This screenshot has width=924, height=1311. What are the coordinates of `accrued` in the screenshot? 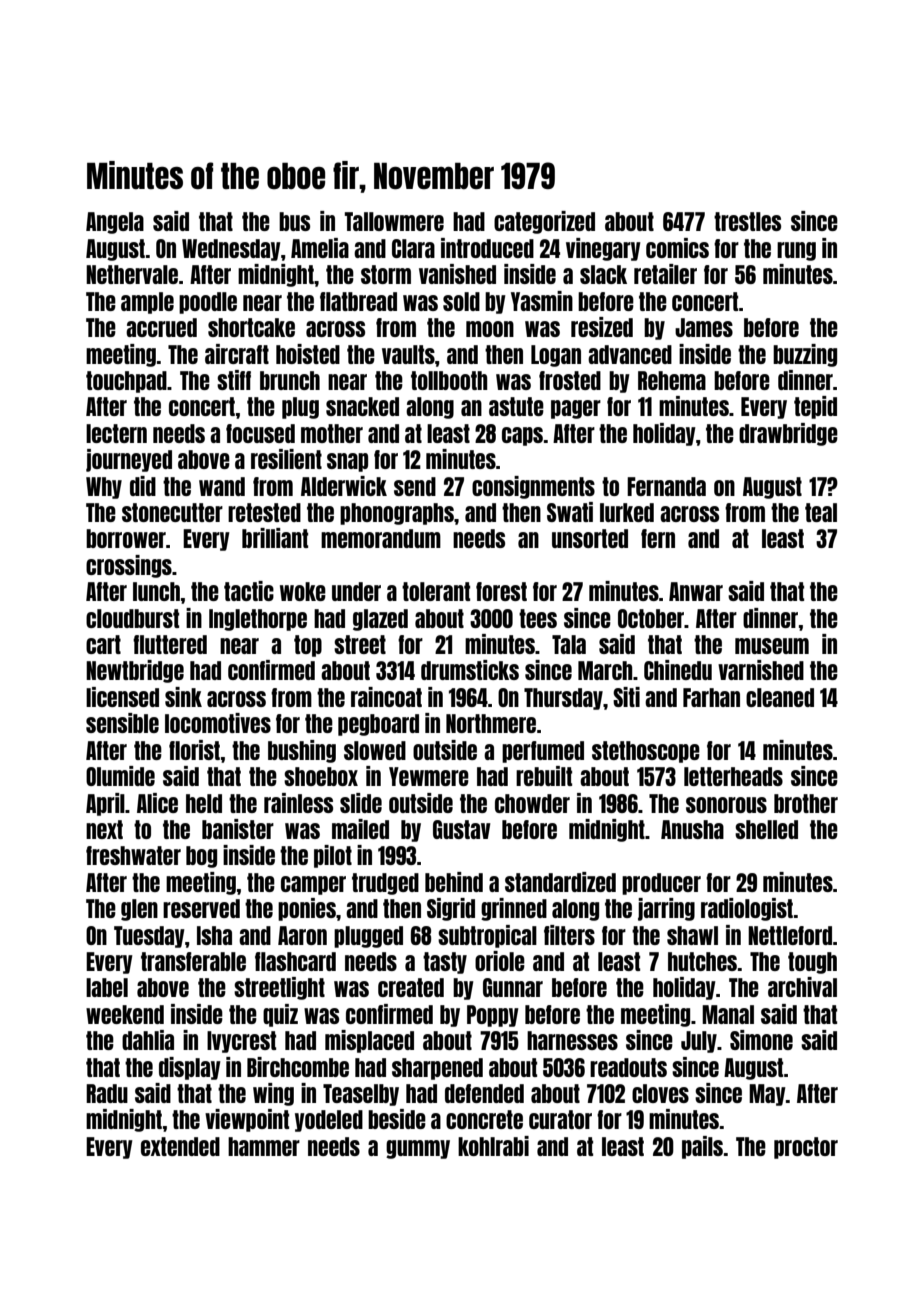 It's located at (161, 327).
